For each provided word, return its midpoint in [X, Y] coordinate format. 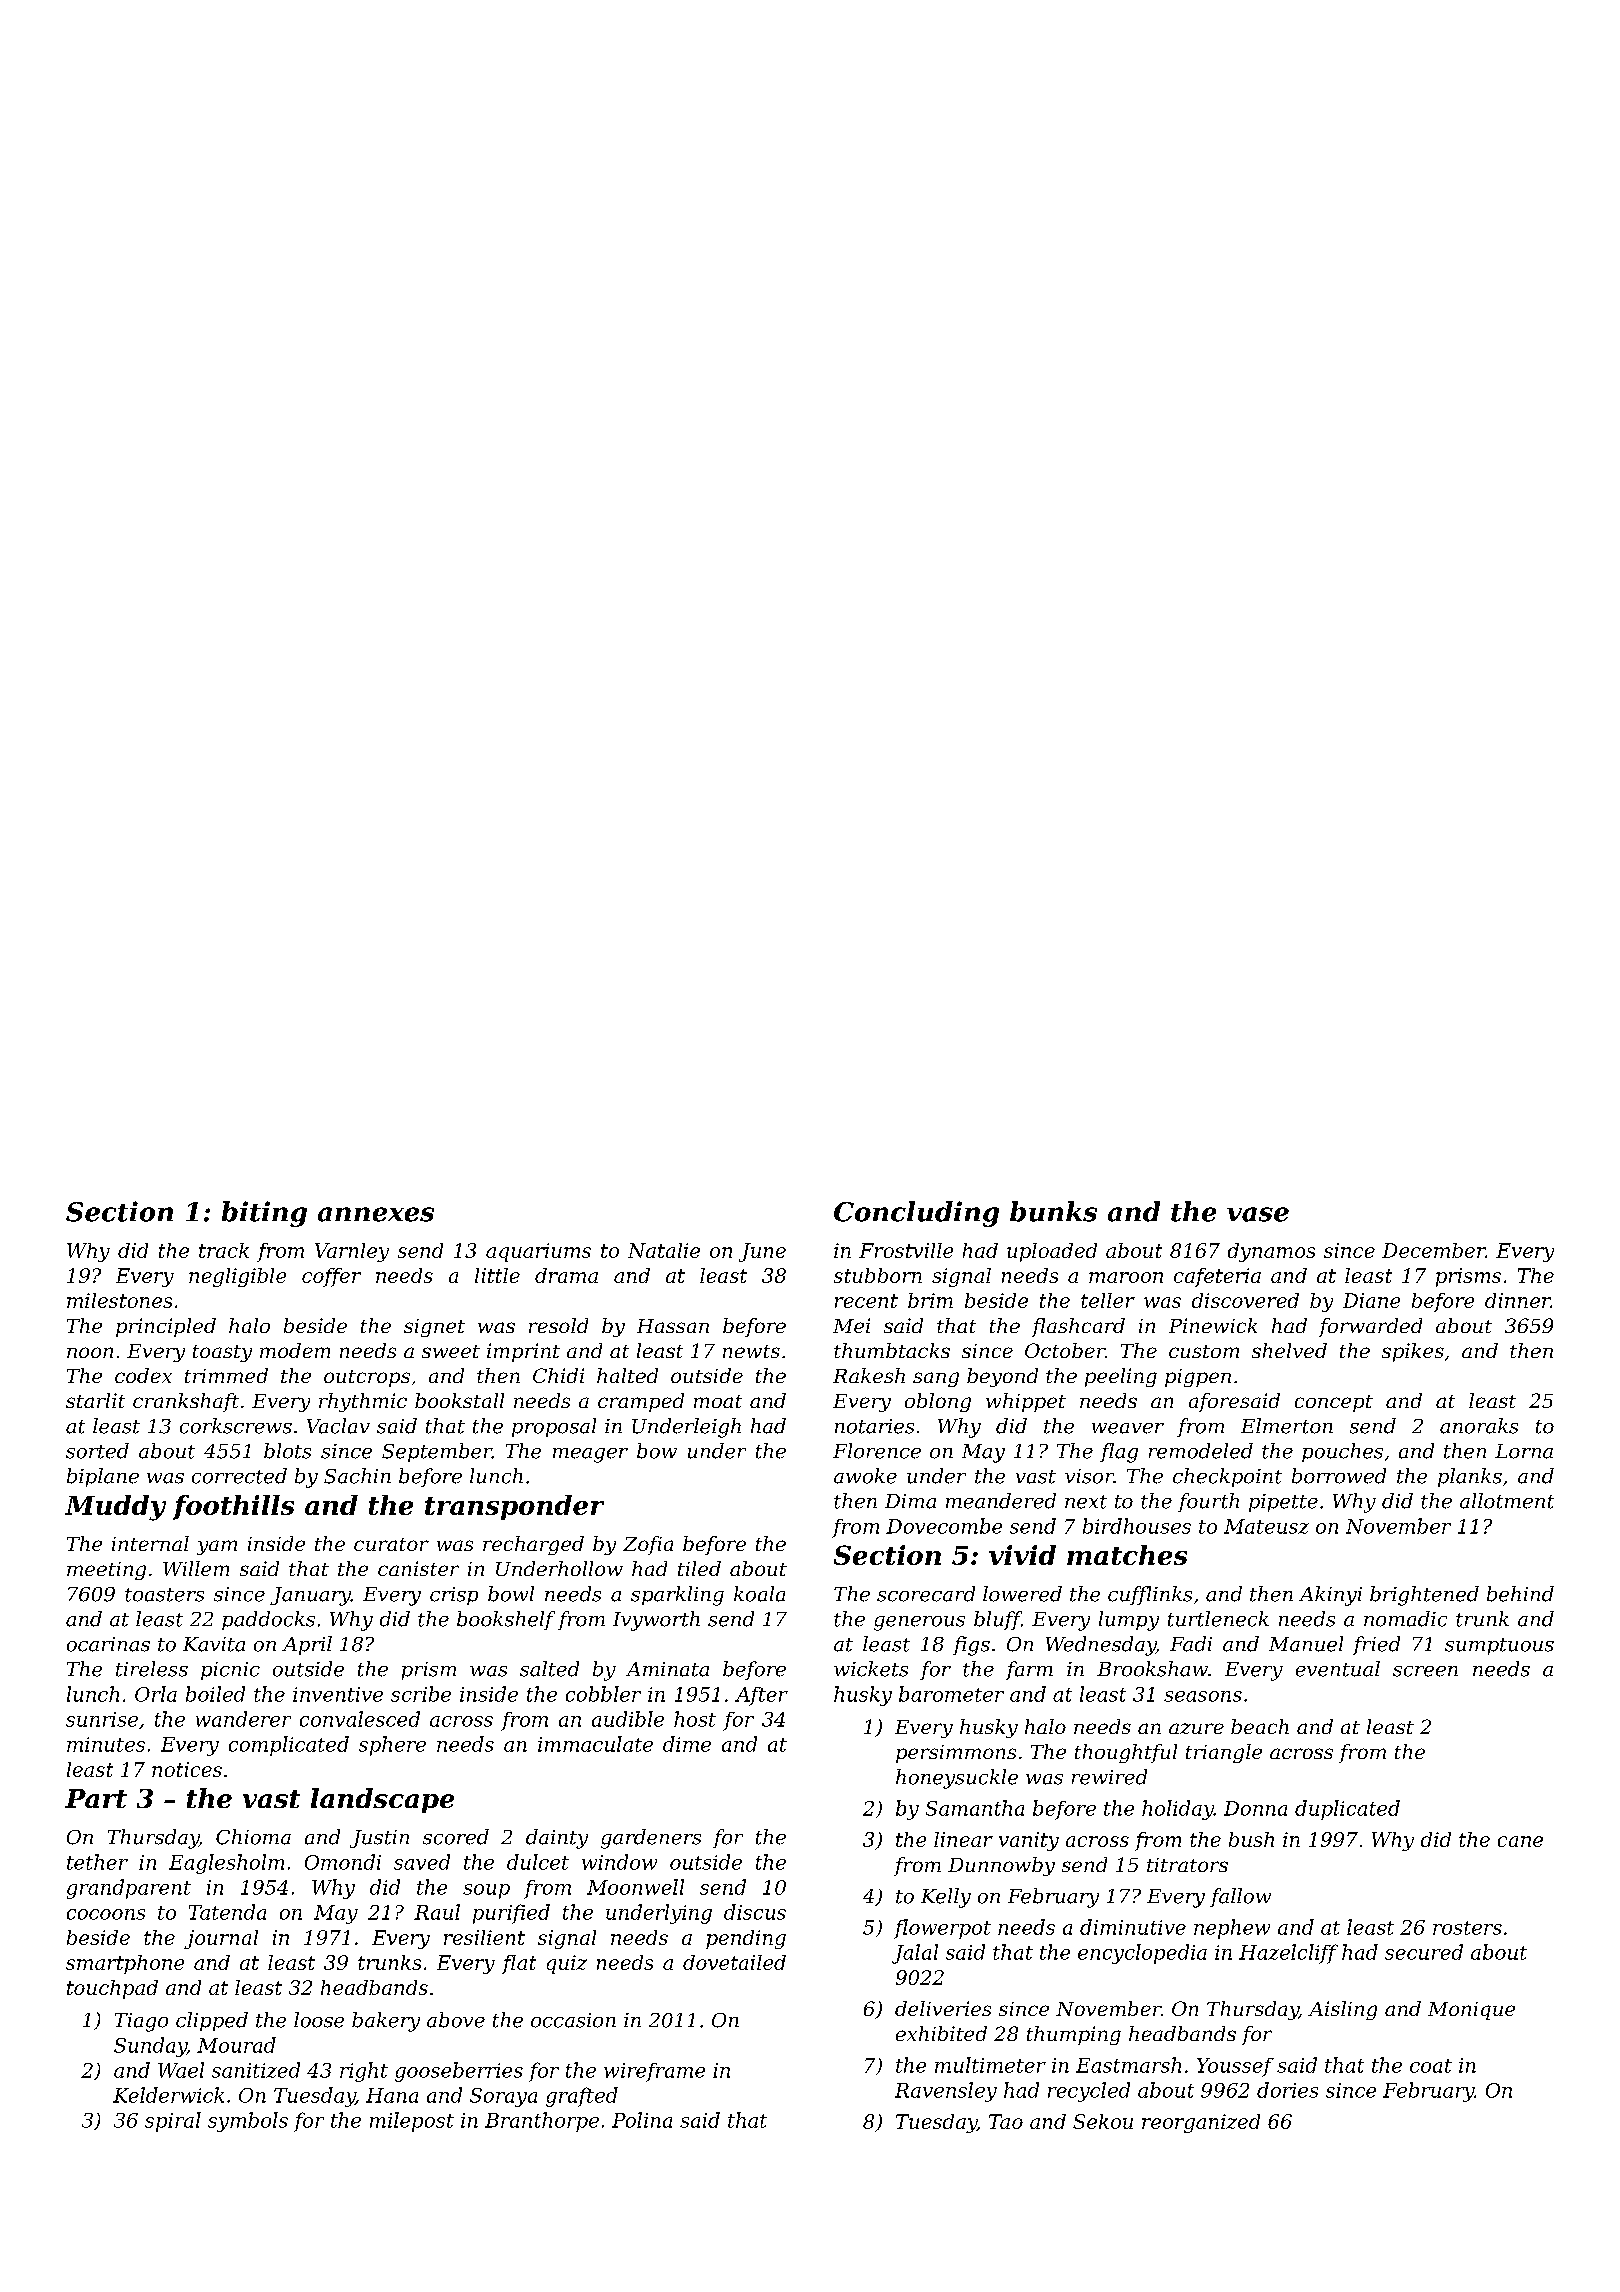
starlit [95, 1400]
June [762, 1252]
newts [751, 1351]
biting [264, 1214]
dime [687, 1744]
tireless [152, 1669]
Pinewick [1213, 1325]
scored [456, 1837]
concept [1334, 1403]
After [761, 1696]
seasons [1203, 1696]
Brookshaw [1152, 1669]
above [456, 2020]
